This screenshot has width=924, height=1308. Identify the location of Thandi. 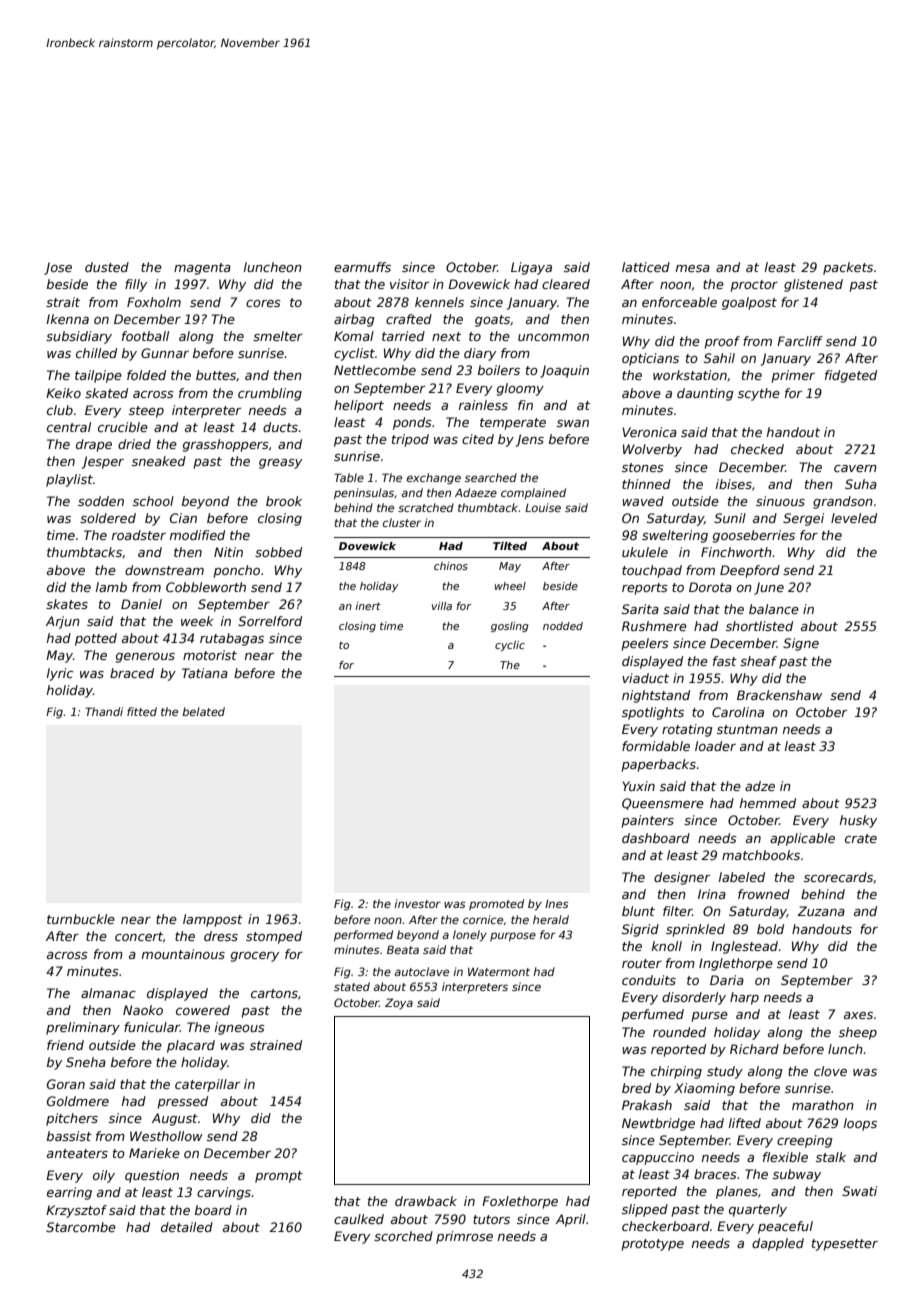
(104, 711).
